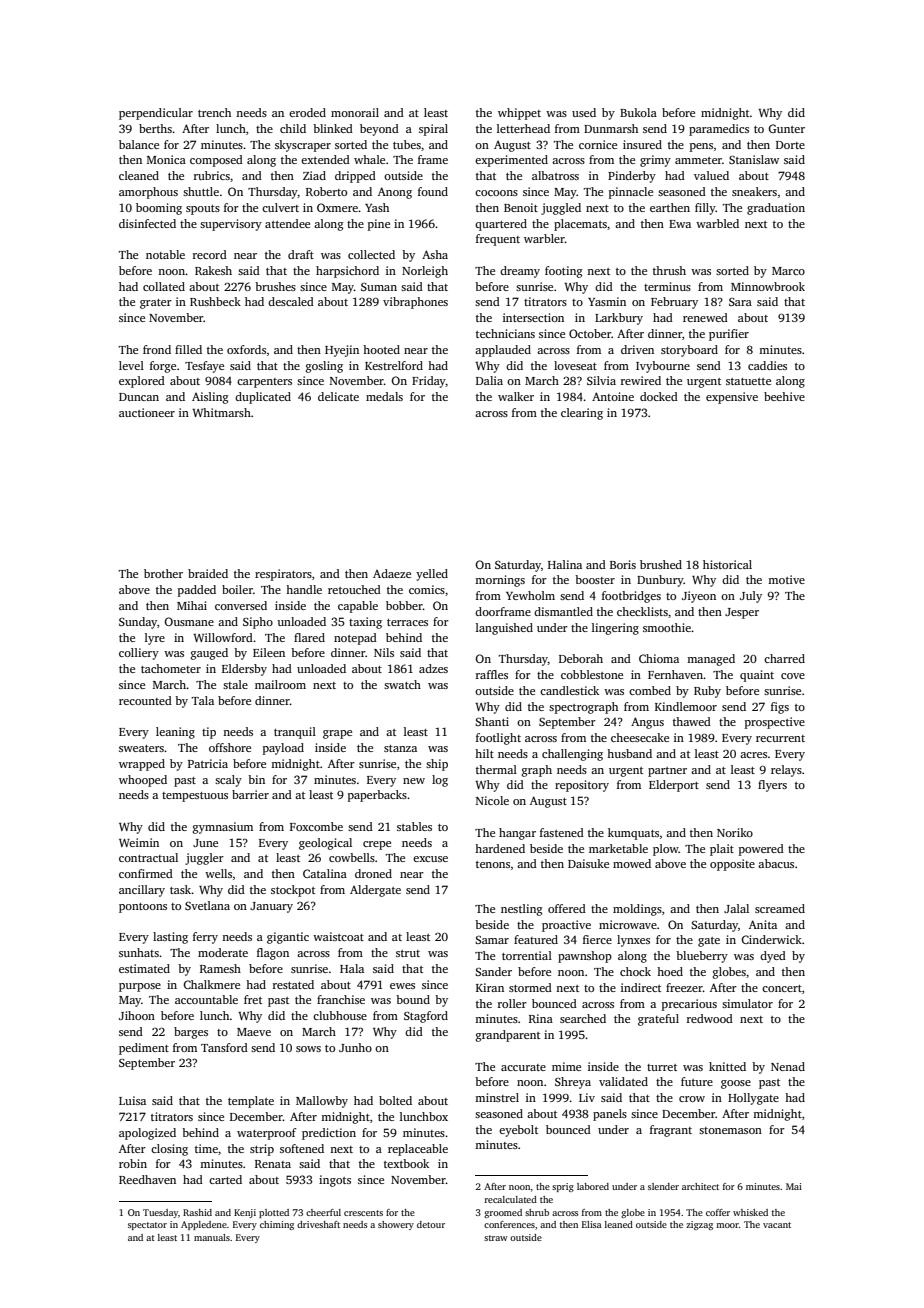 This screenshot has height=1308, width=924. What do you see at coordinates (355, 112) in the screenshot?
I see `monorail` at bounding box center [355, 112].
